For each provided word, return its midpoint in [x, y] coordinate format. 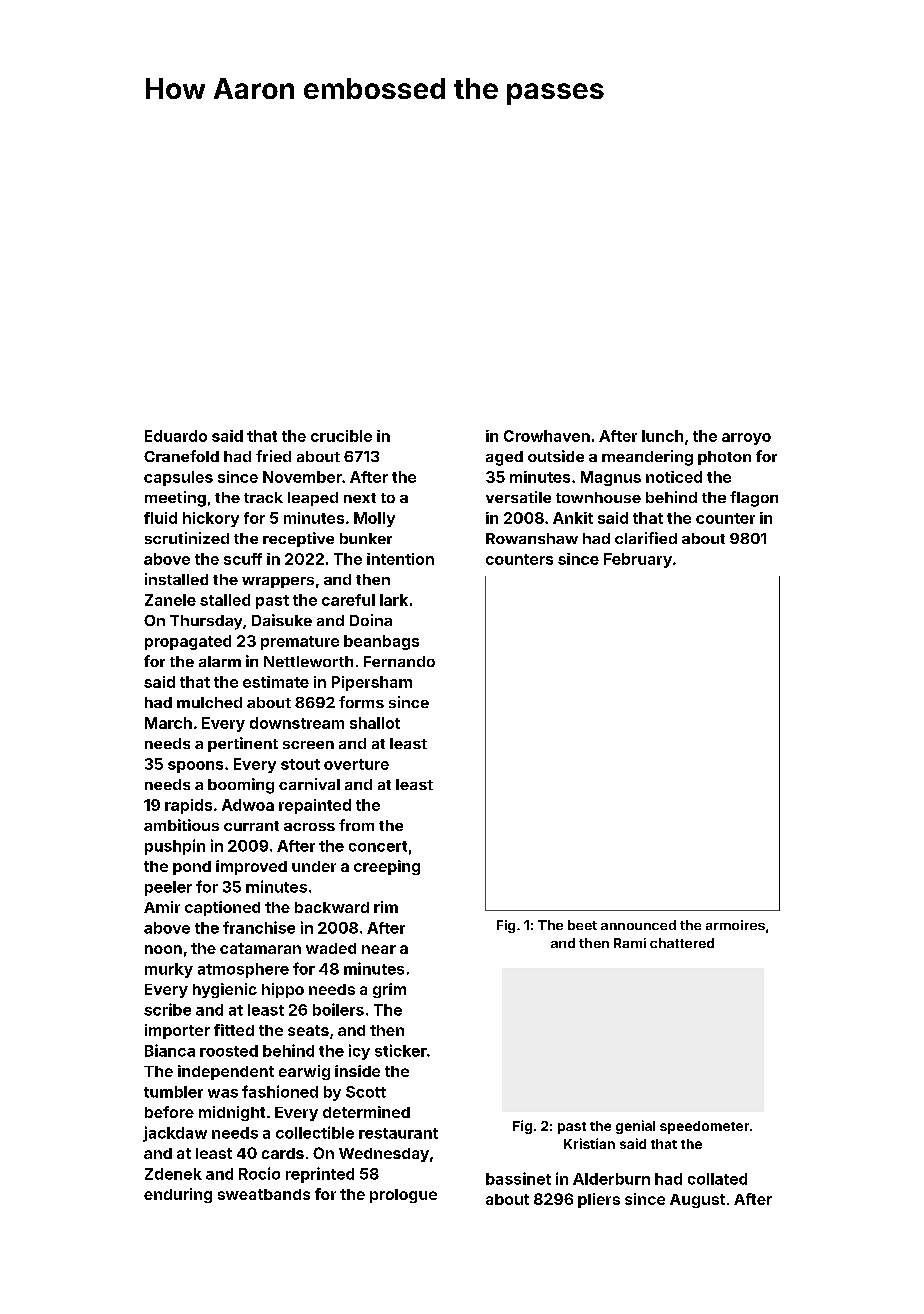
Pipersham [372, 683]
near [379, 949]
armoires [735, 925]
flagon [754, 499]
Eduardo [176, 436]
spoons [195, 767]
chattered [682, 943]
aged [504, 458]
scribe [167, 1009]
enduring [178, 1195]
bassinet [518, 1178]
